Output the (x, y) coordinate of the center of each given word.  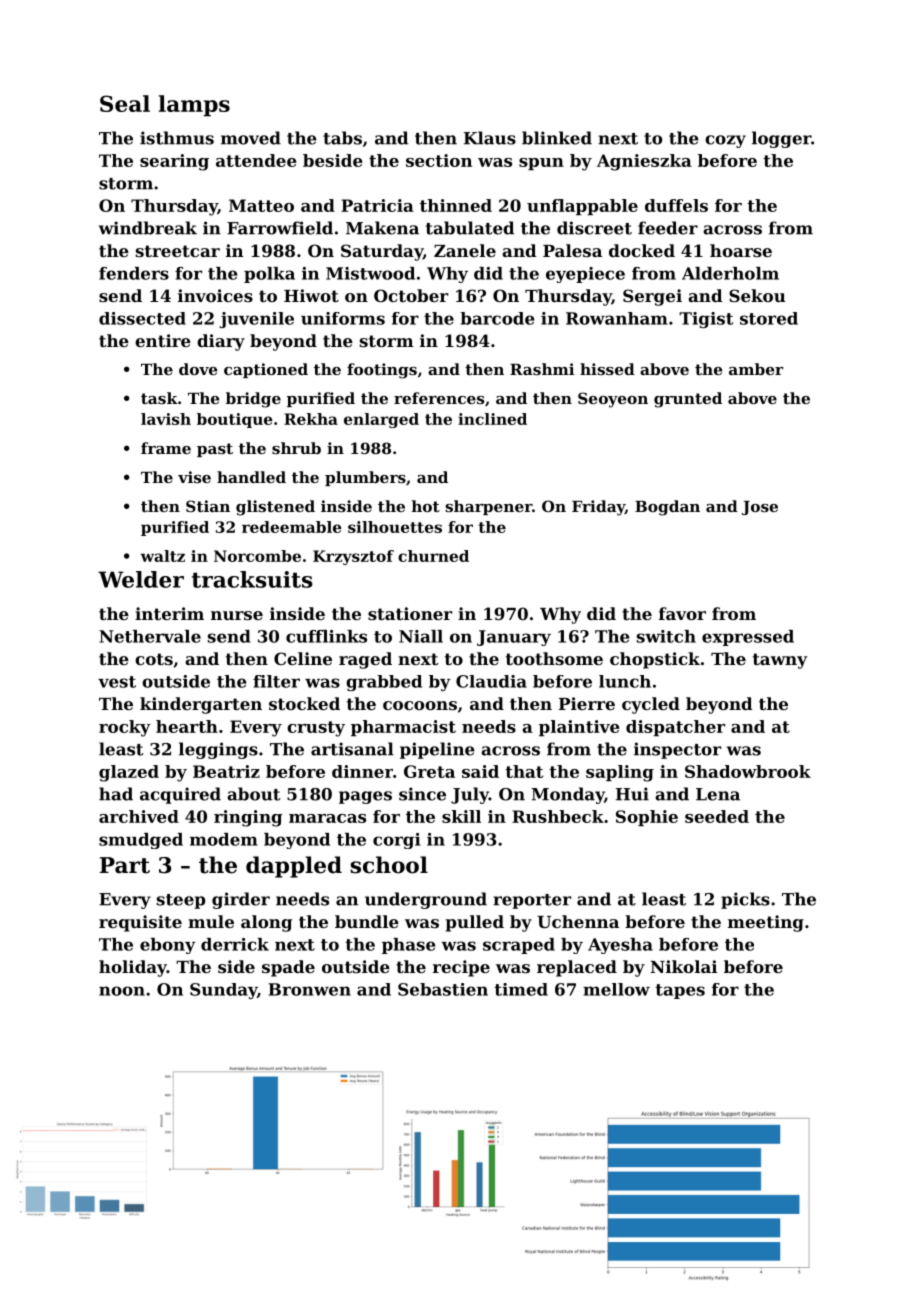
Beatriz (226, 771)
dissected (142, 318)
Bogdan (667, 508)
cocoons (420, 705)
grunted (688, 400)
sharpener (488, 507)
